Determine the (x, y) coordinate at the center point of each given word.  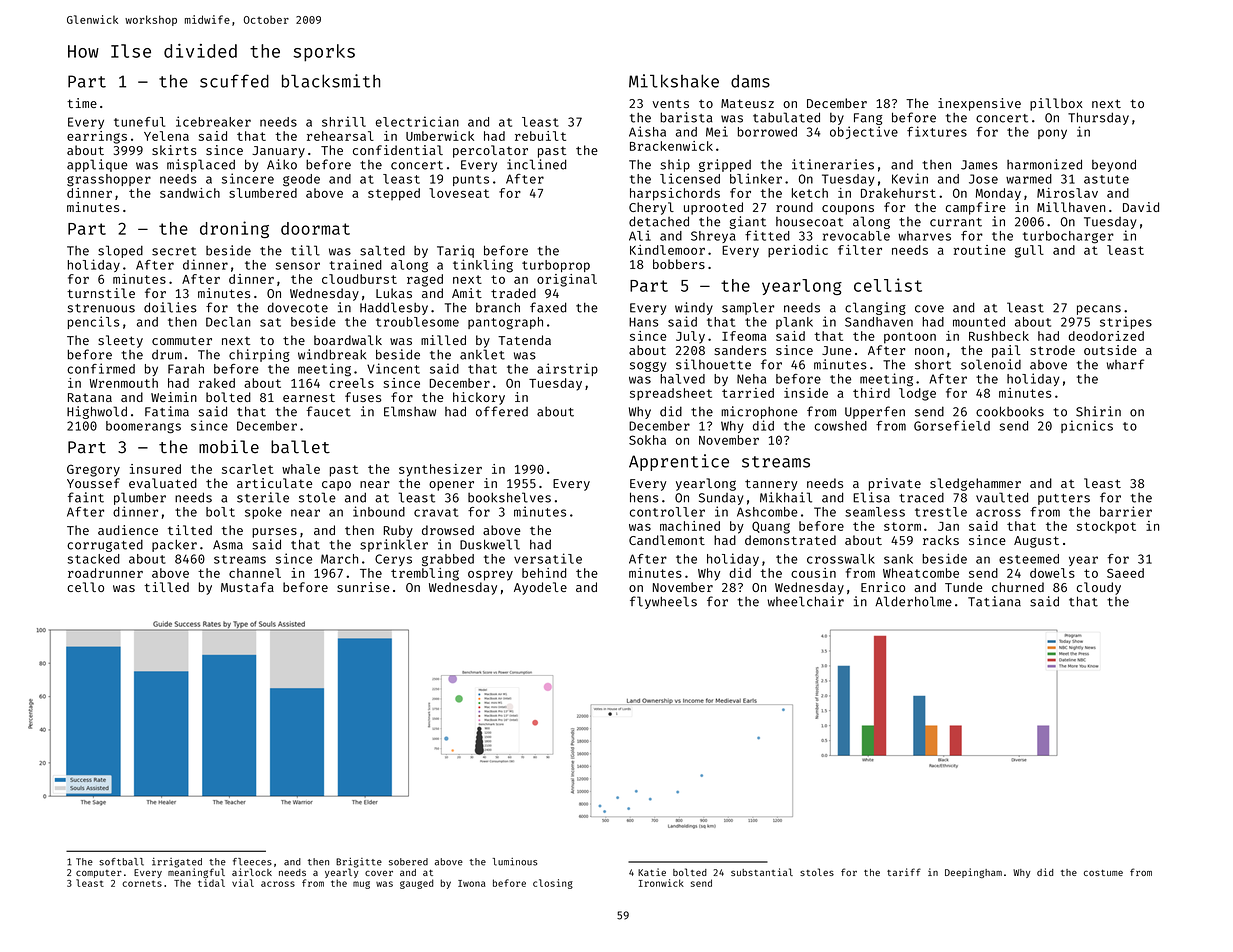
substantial (762, 872)
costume (1103, 873)
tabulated (786, 117)
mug (361, 885)
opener (451, 486)
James (979, 165)
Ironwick (661, 883)
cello (85, 587)
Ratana (90, 397)
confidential (398, 150)
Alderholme (913, 601)
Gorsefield (952, 425)
